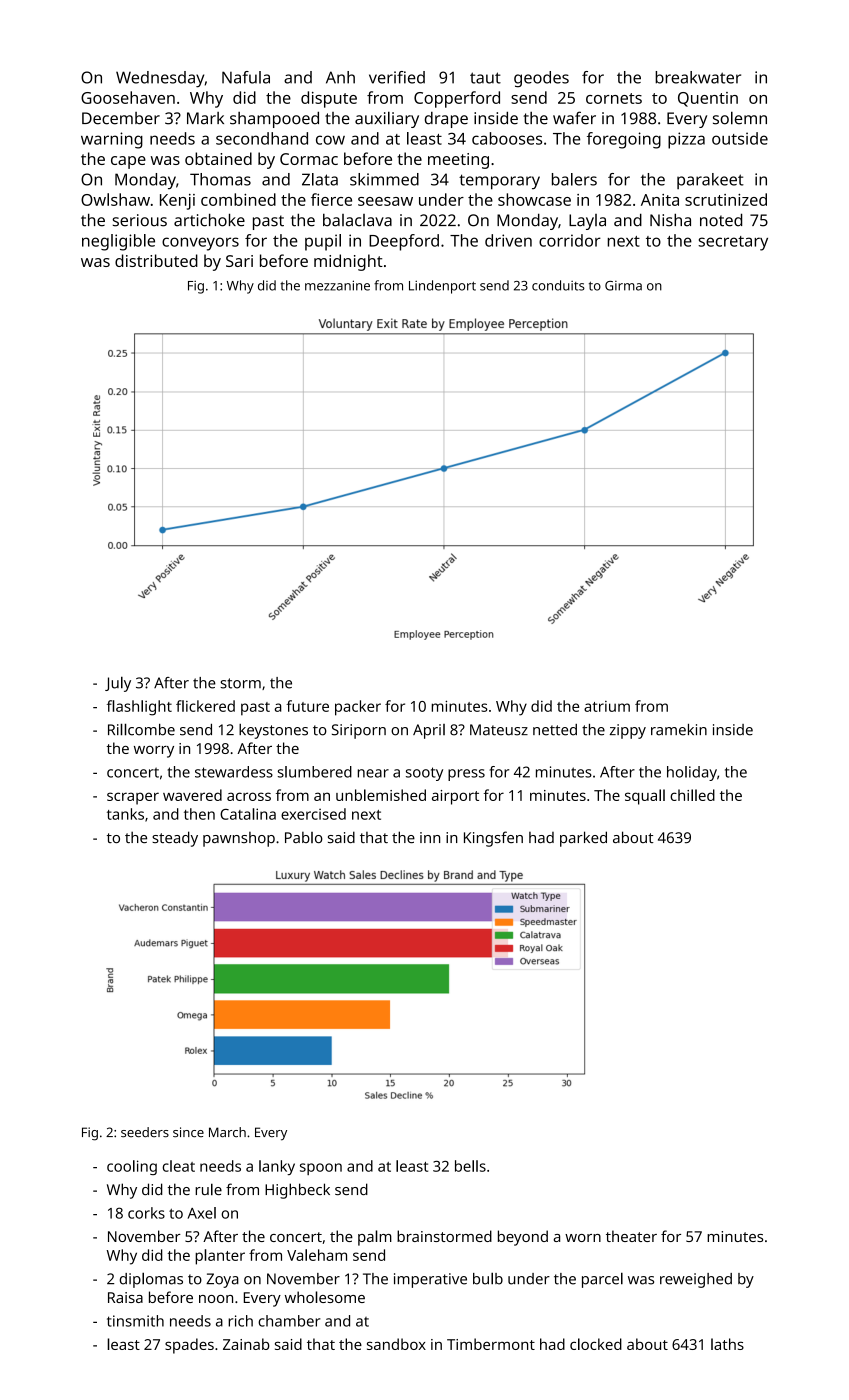 Image resolution: width=849 pixels, height=1400 pixels. Describe the element at coordinates (125, 814) in the page. I see `tanks` at that location.
